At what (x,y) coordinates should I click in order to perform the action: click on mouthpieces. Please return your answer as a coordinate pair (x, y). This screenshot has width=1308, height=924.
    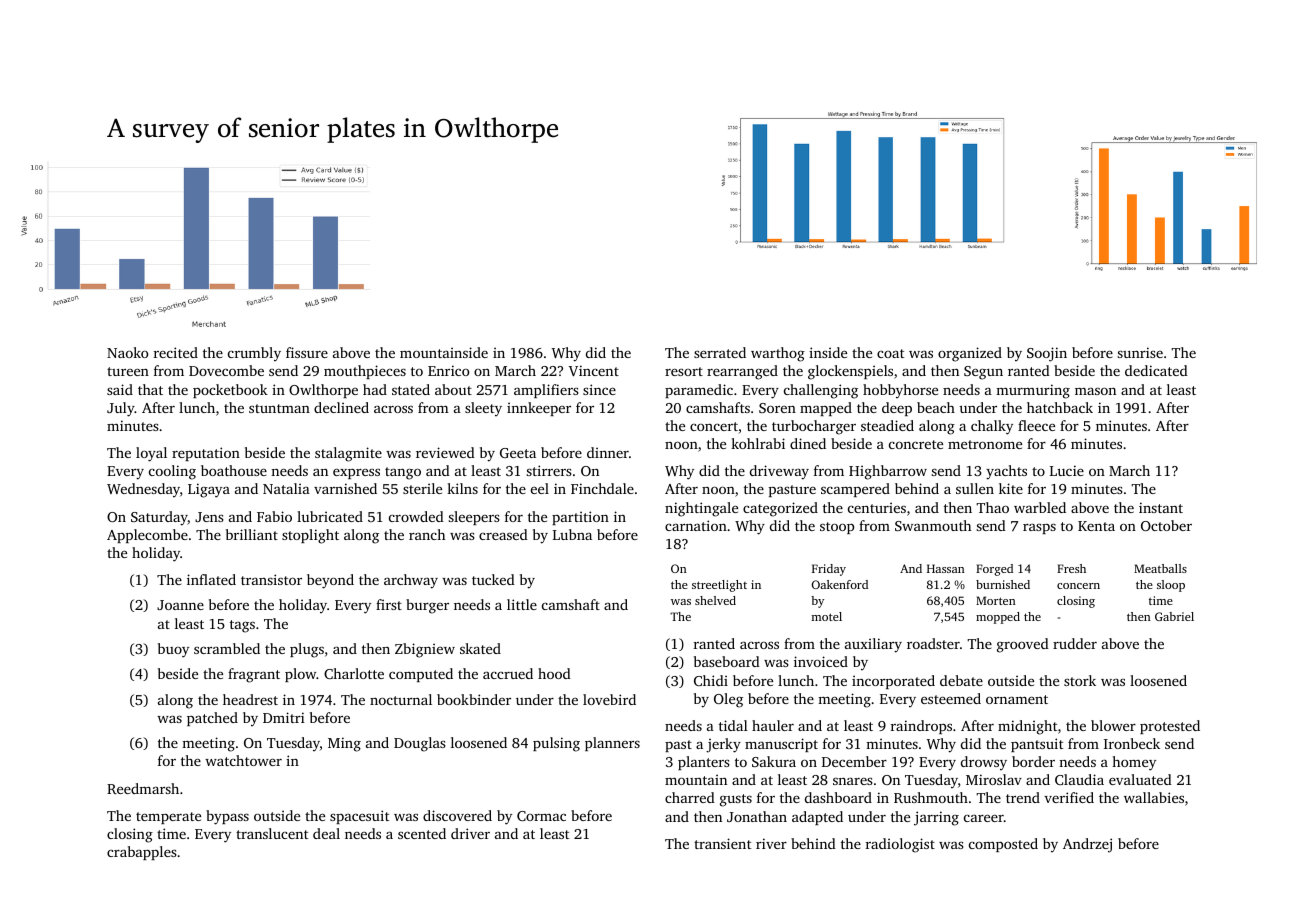
    Looking at the image, I should click on (365, 372).
